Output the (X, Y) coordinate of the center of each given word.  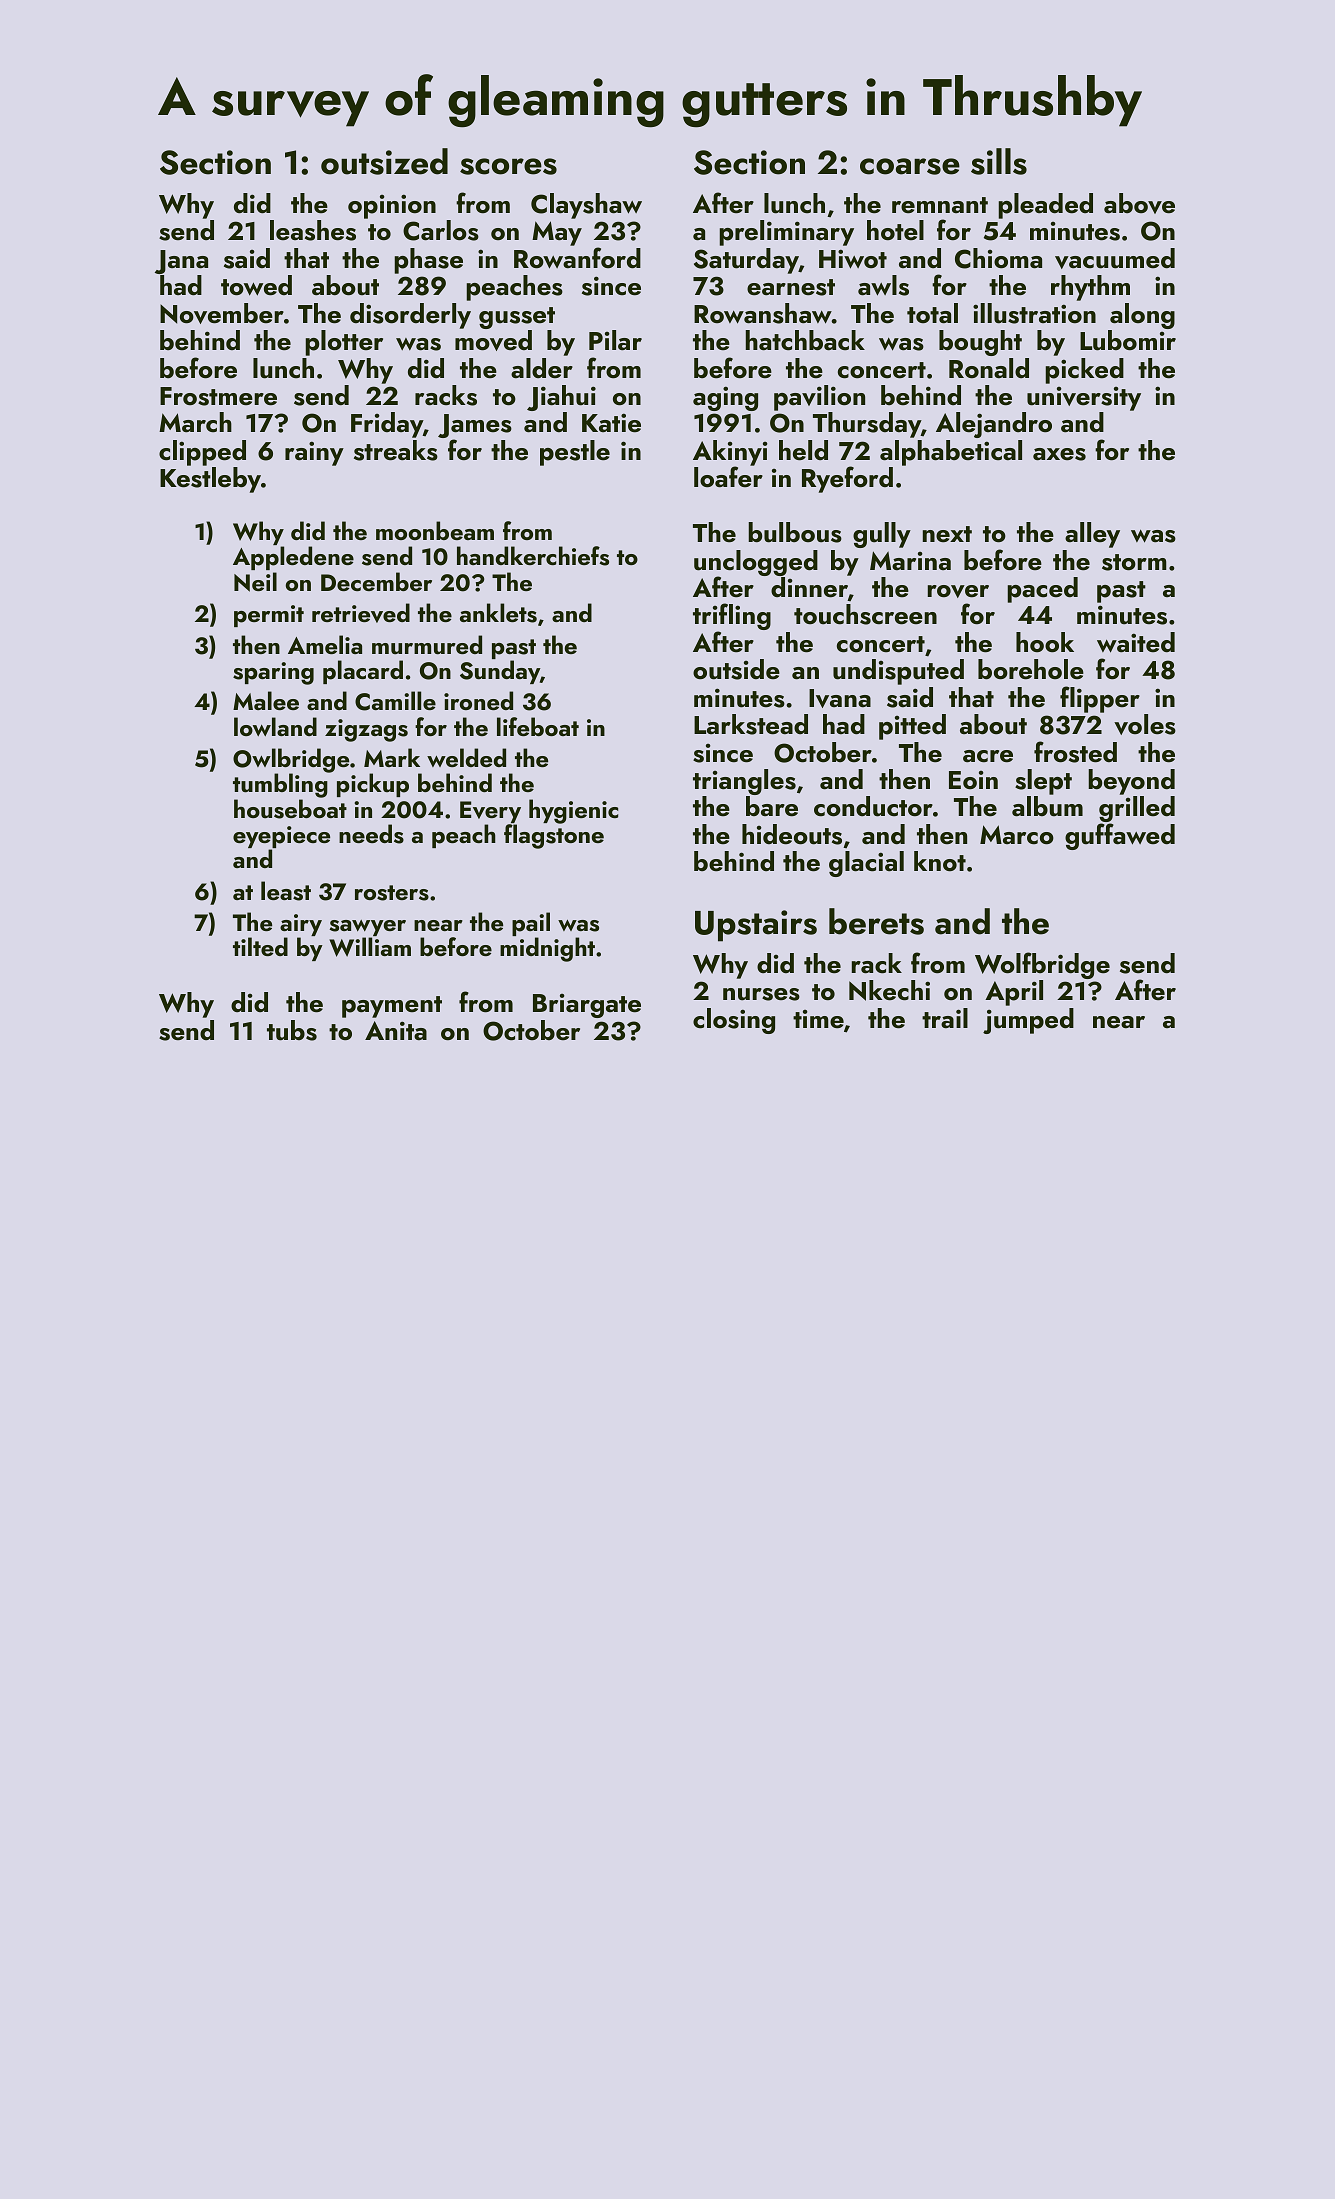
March (195, 422)
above (1139, 203)
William (370, 947)
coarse (910, 166)
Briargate (587, 1006)
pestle (575, 453)
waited (1136, 642)
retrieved (361, 613)
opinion (392, 206)
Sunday (500, 672)
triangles (744, 782)
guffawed (1120, 837)
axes (1059, 454)
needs (371, 834)
